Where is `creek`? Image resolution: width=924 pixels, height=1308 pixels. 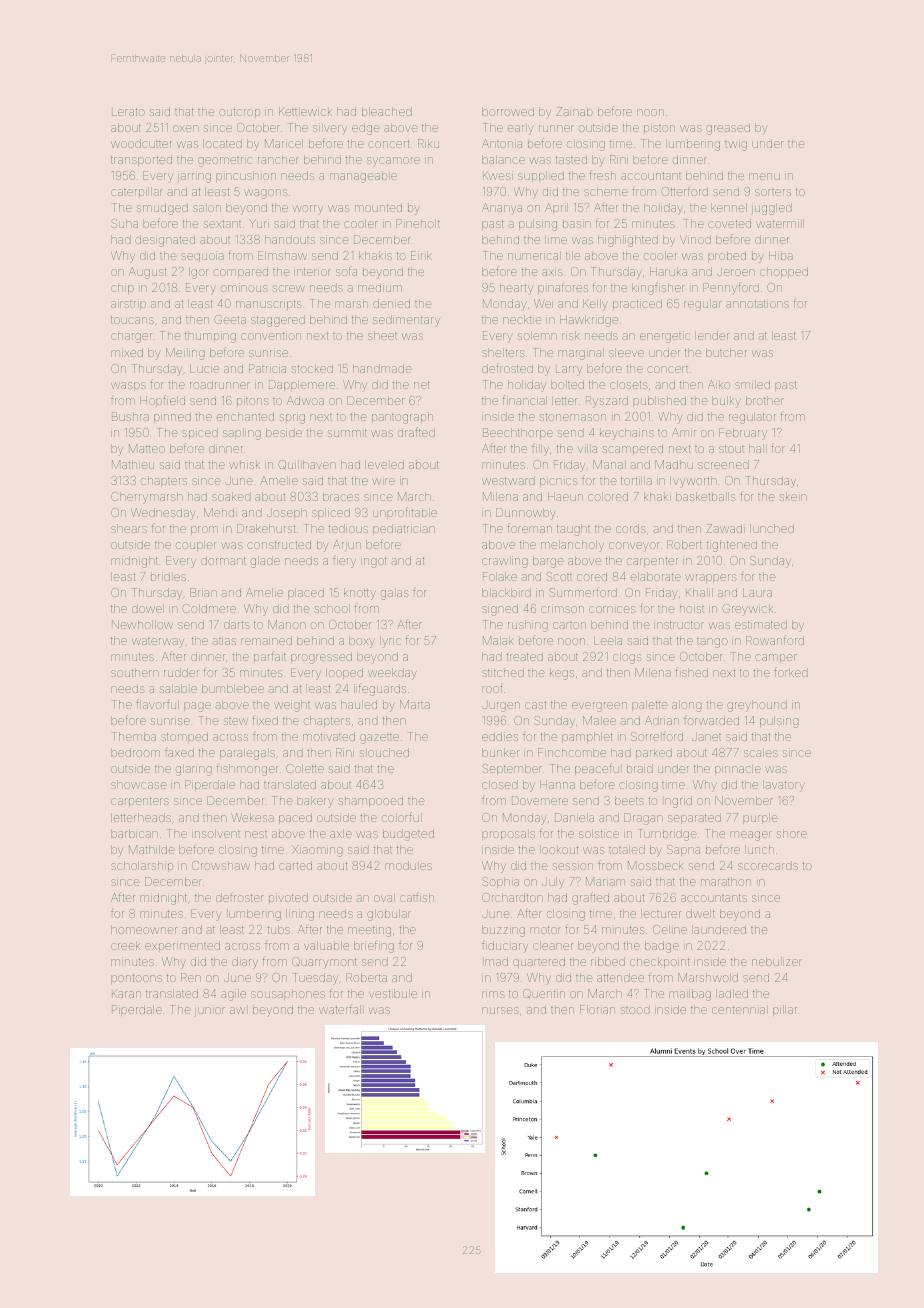 creek is located at coordinates (125, 945).
